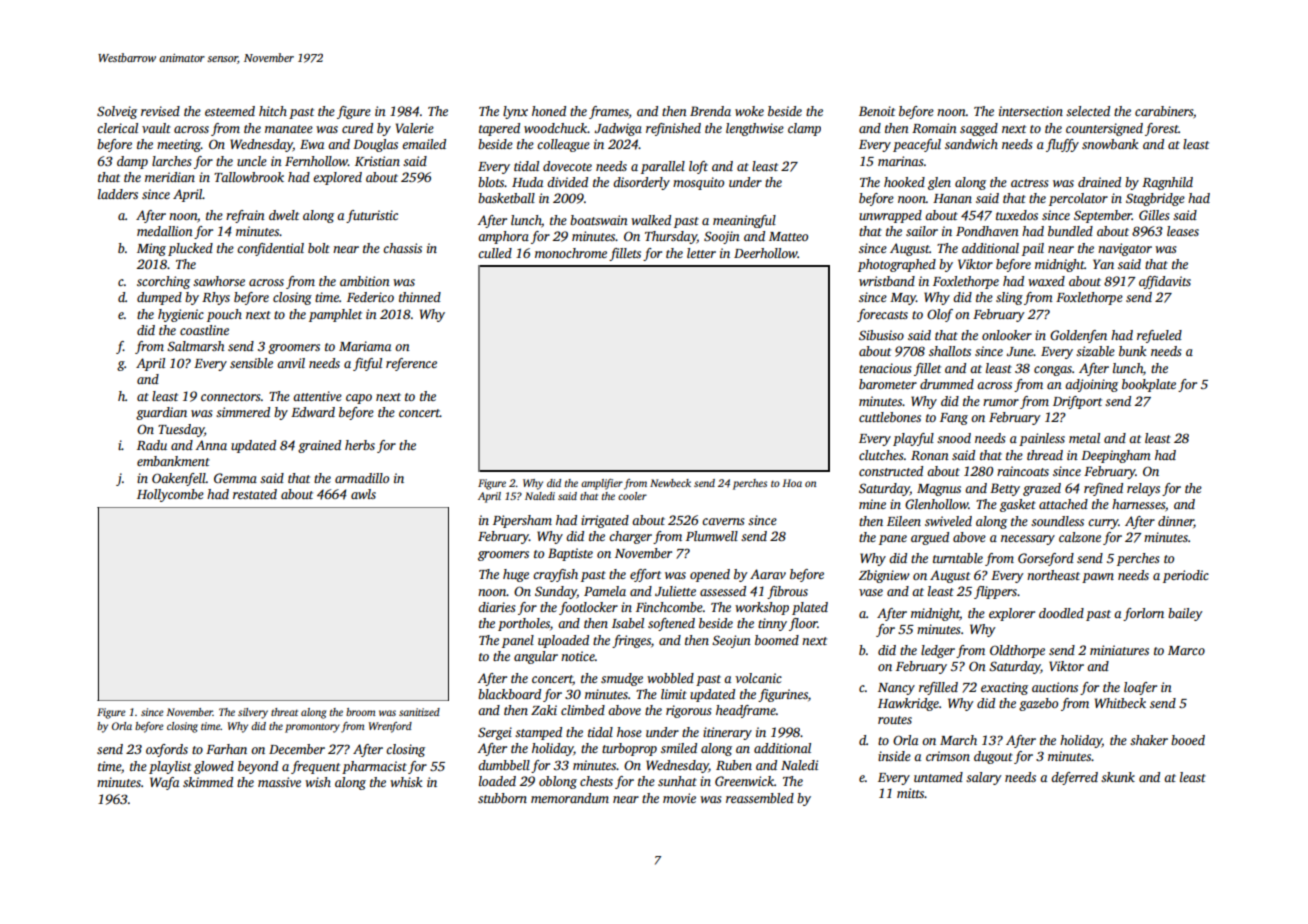  What do you see at coordinates (670, 483) in the image?
I see `Newbeck` at bounding box center [670, 483].
